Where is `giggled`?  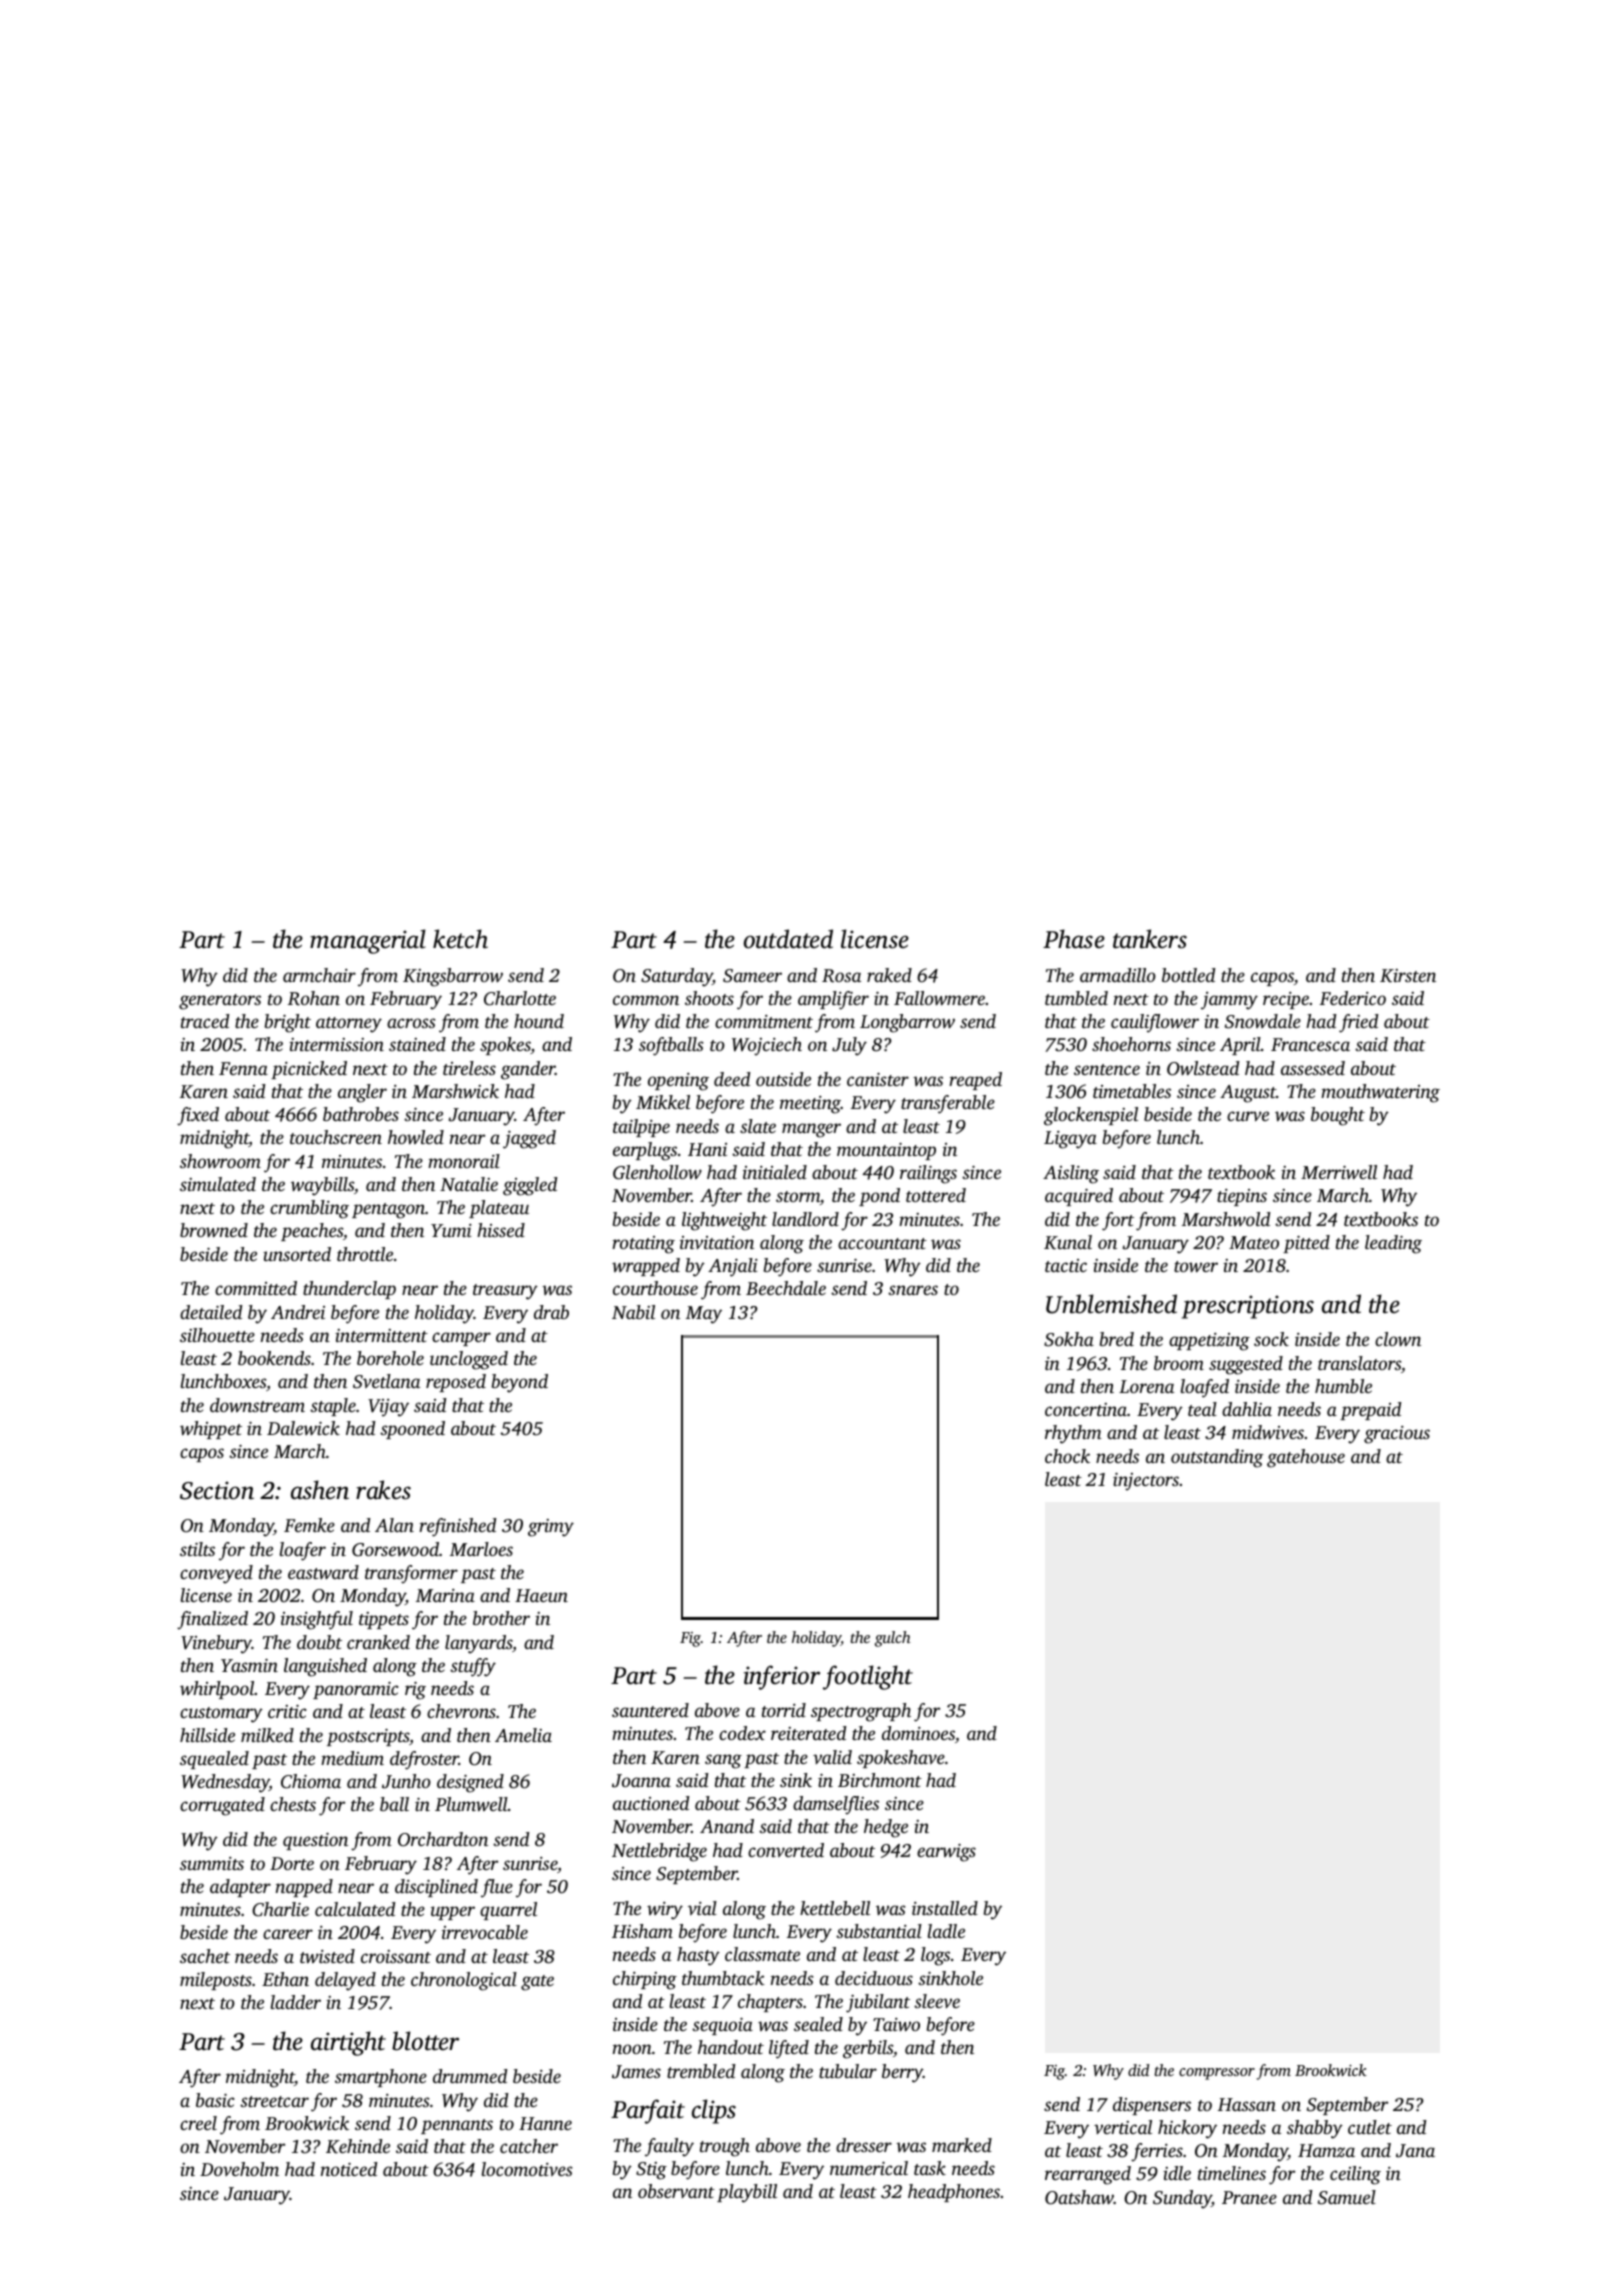
giggled is located at coordinates (530, 1186).
